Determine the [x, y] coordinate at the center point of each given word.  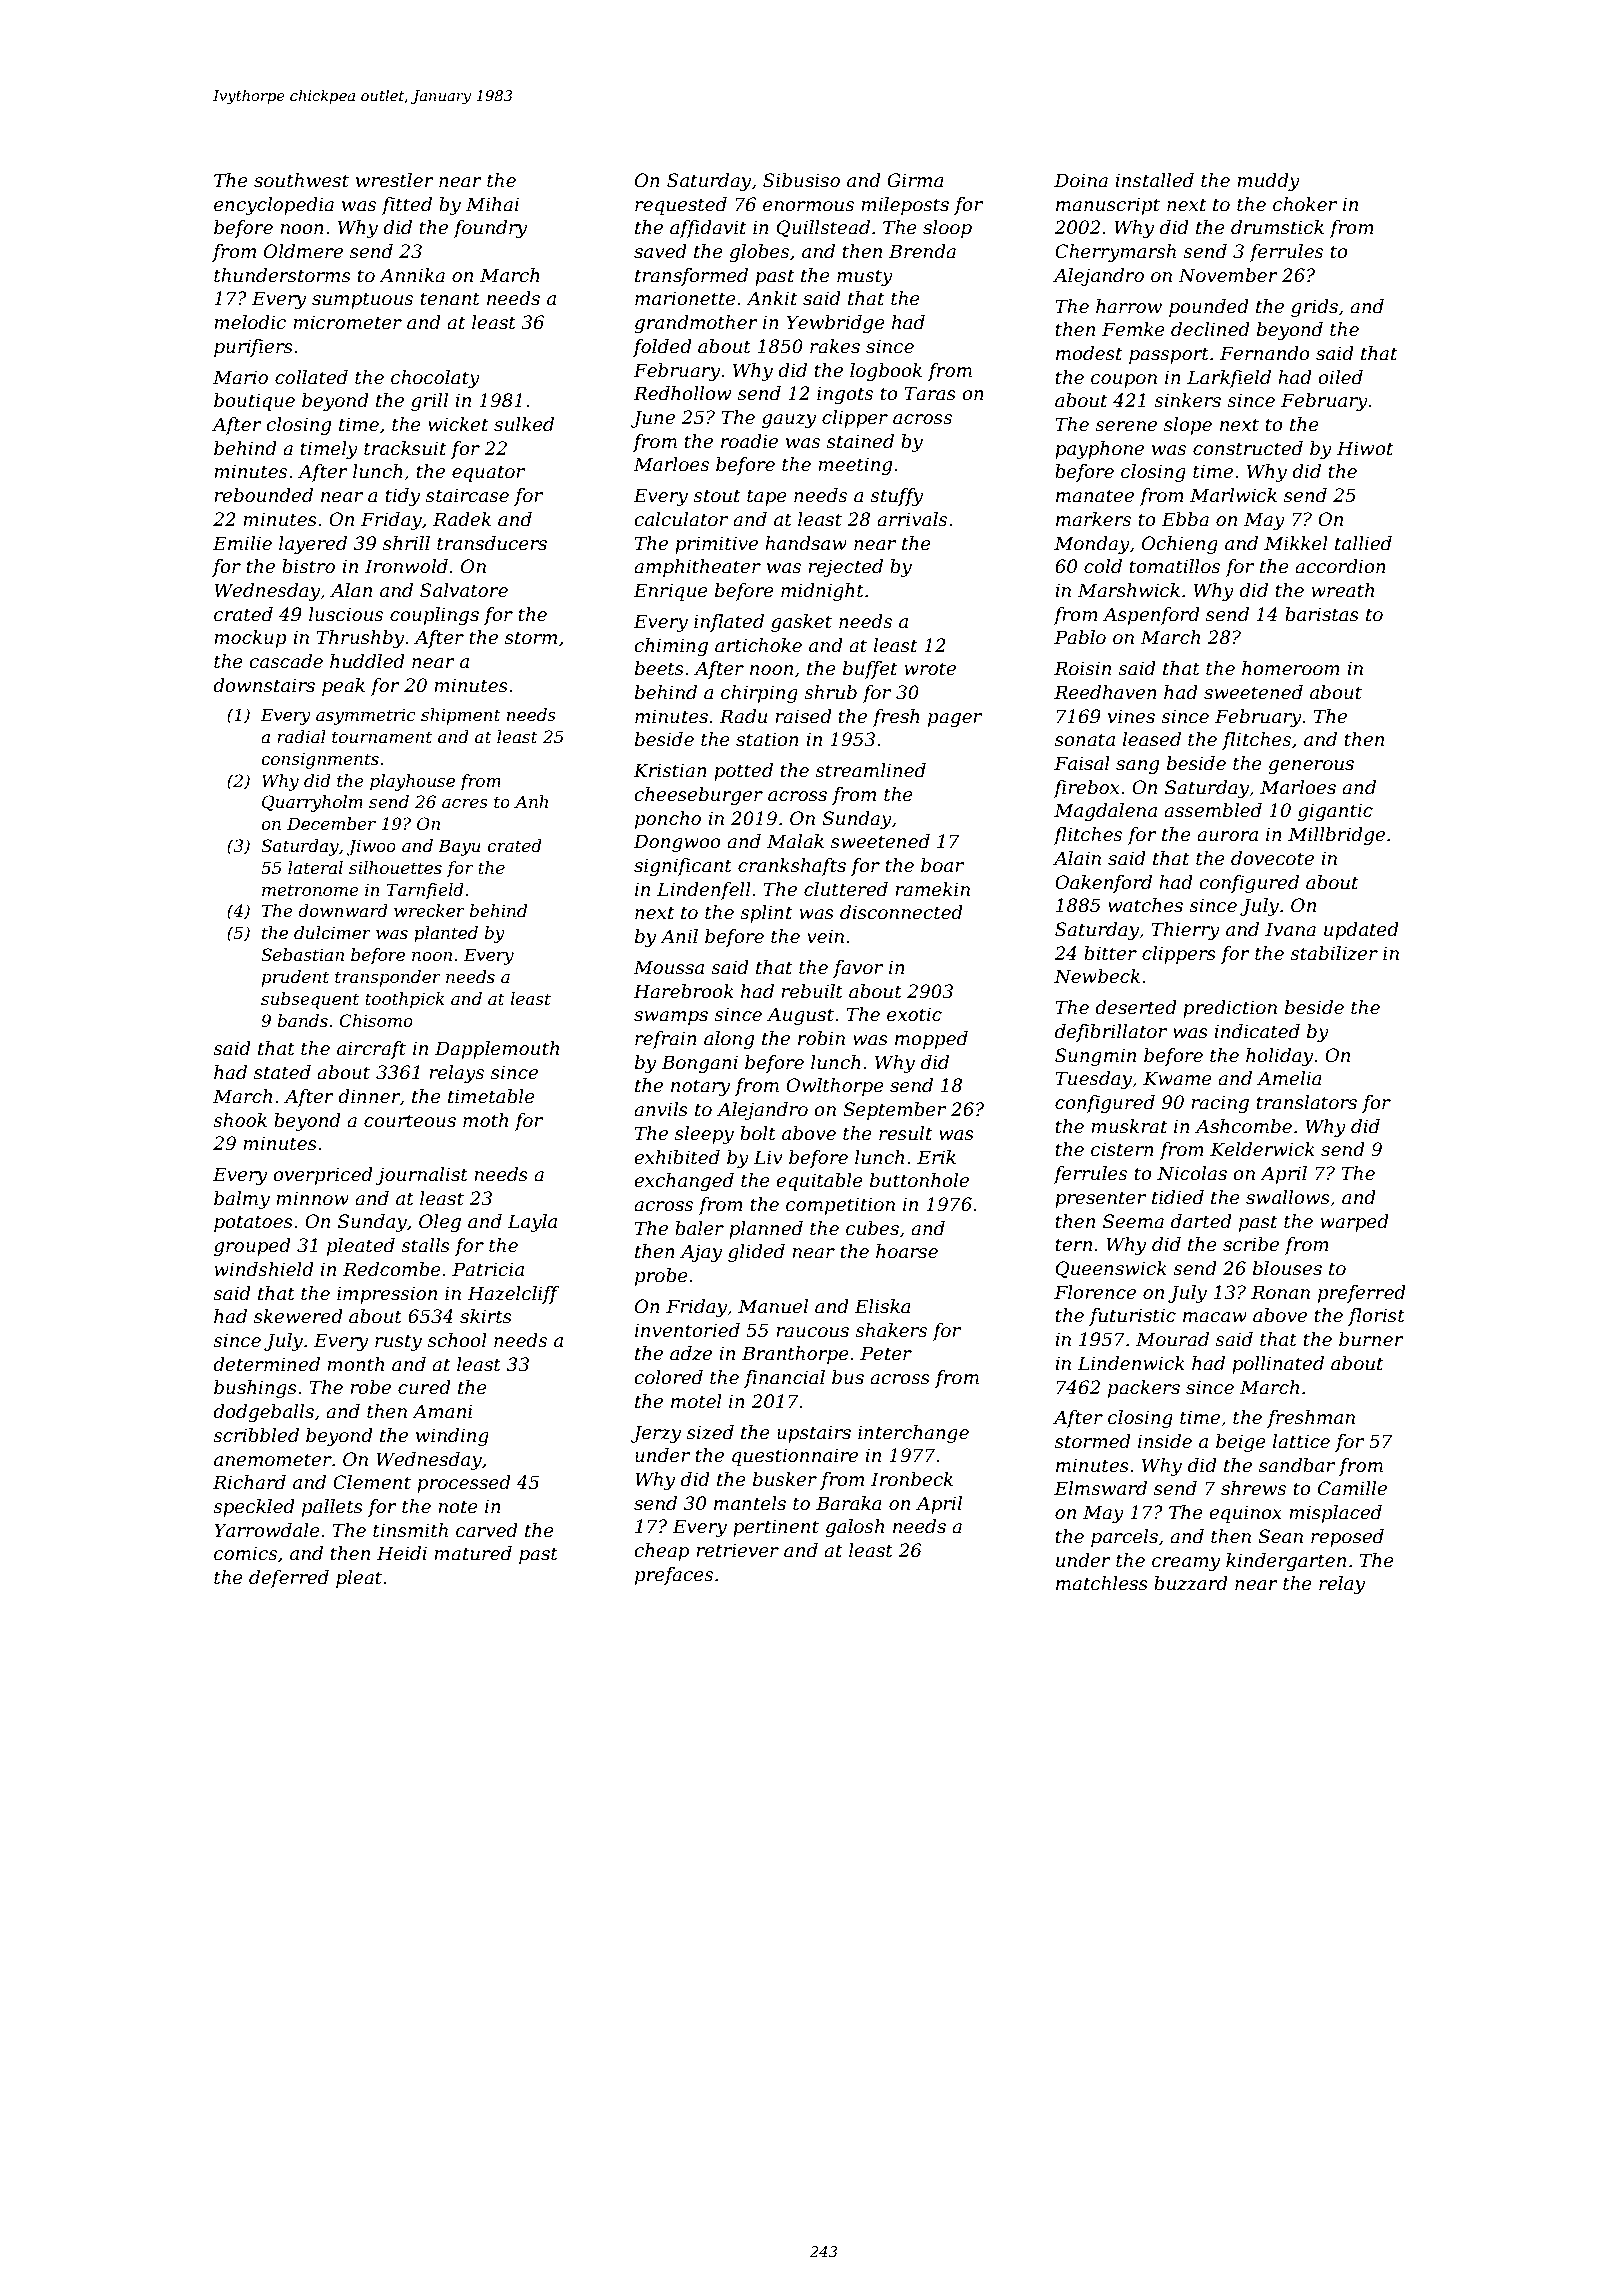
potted [743, 772]
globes [759, 253]
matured [473, 1553]
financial [784, 1379]
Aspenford [1151, 616]
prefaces [674, 1576]
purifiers [253, 348]
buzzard [1191, 1583]
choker [1305, 204]
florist [1376, 1317]
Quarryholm [312, 803]
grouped [252, 1247]
